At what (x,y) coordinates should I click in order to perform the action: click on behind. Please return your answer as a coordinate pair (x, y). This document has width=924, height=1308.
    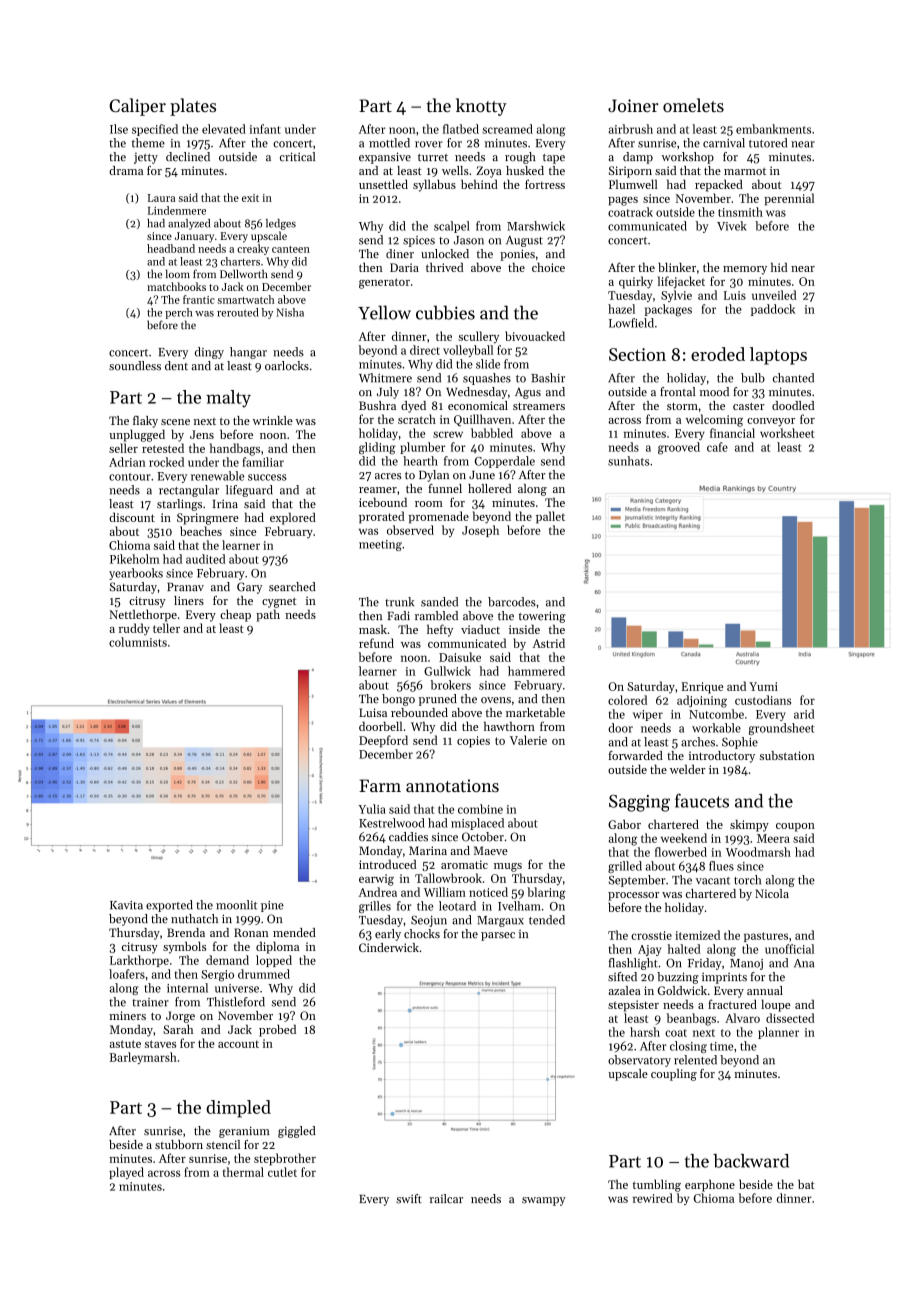
    Looking at the image, I should click on (479, 184).
